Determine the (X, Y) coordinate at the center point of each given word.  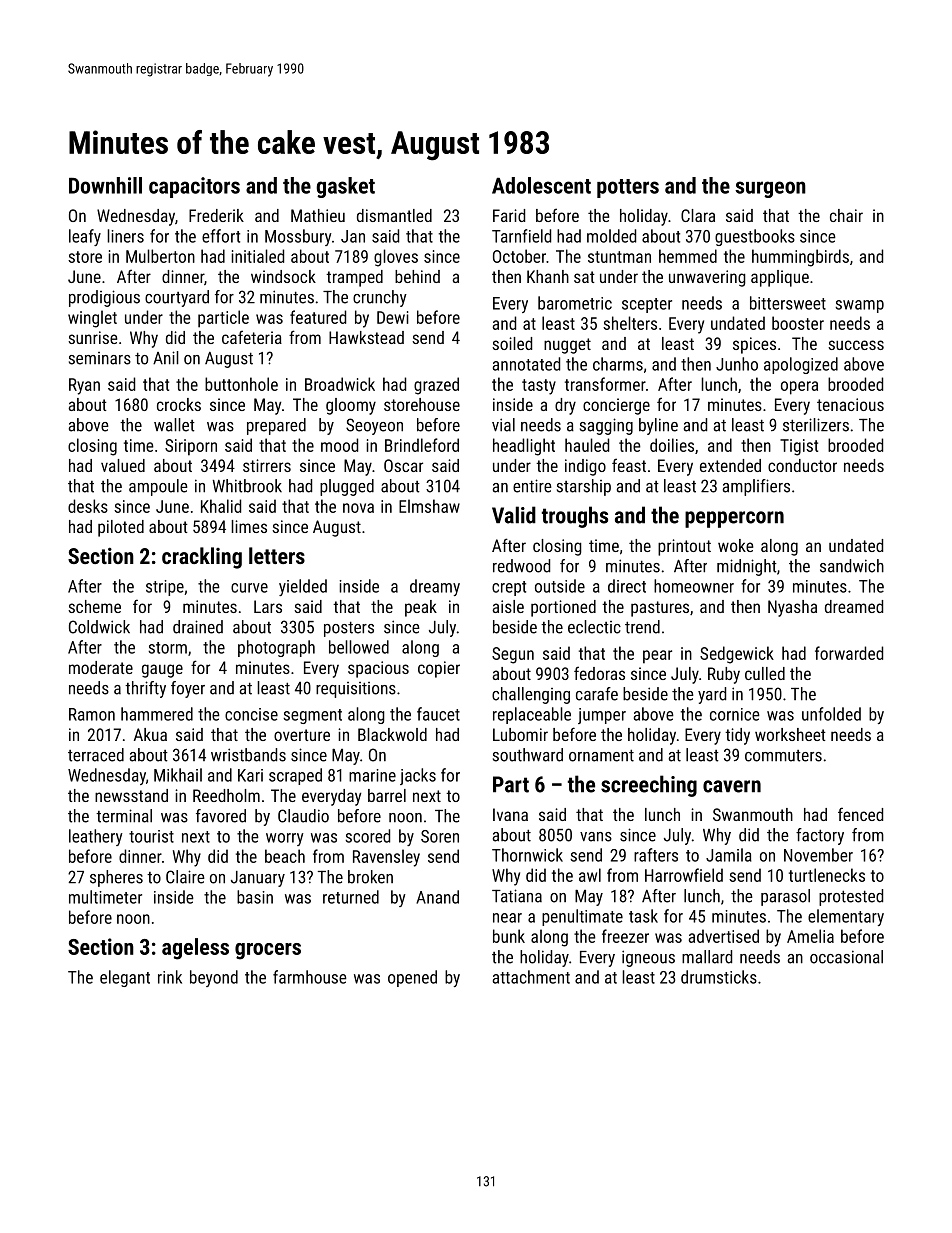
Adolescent (541, 185)
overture (302, 735)
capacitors (194, 187)
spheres (116, 878)
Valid (514, 515)
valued (123, 465)
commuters (783, 756)
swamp (859, 306)
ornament (601, 755)
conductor (802, 465)
